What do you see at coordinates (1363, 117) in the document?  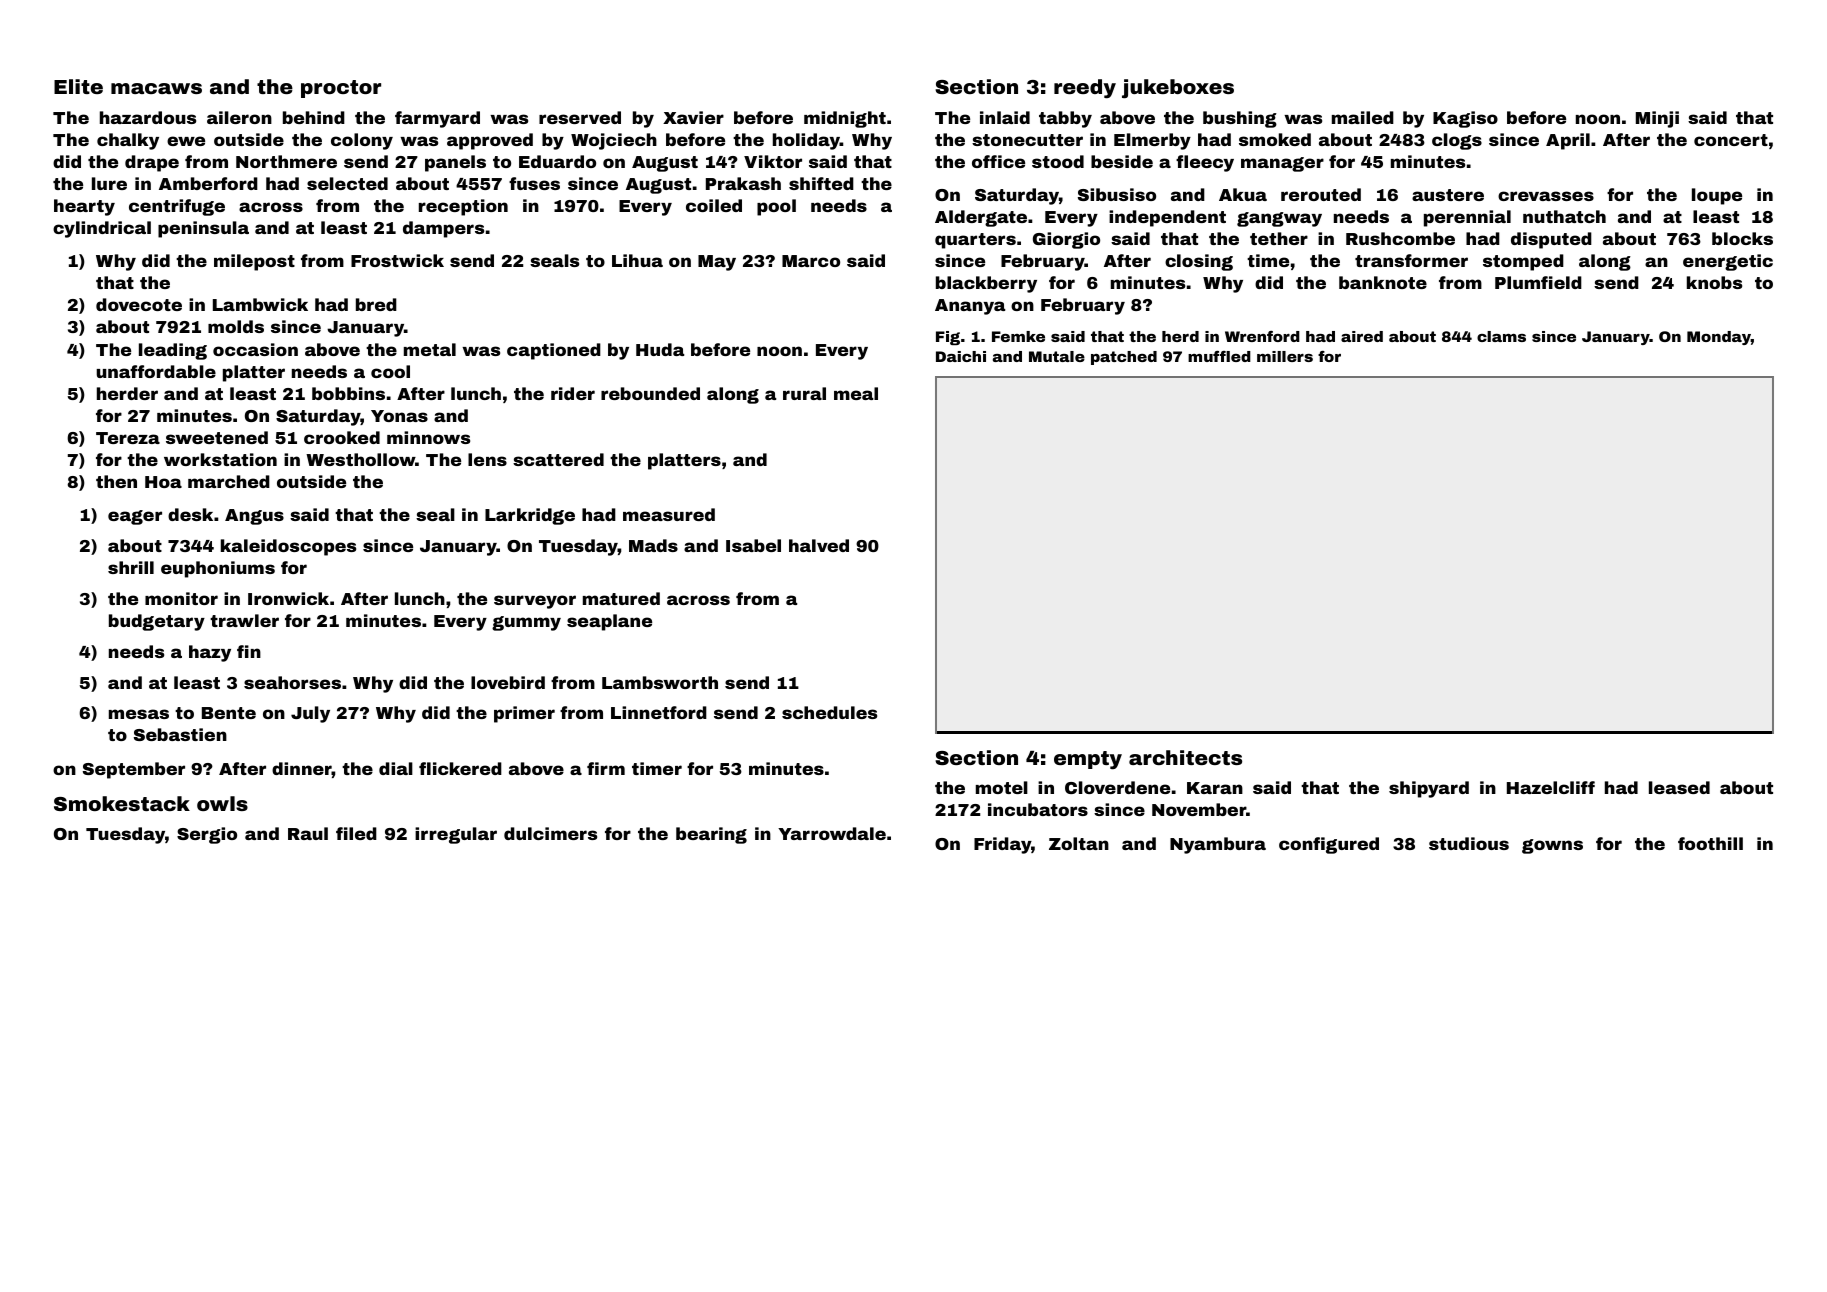 I see `mailed` at bounding box center [1363, 117].
